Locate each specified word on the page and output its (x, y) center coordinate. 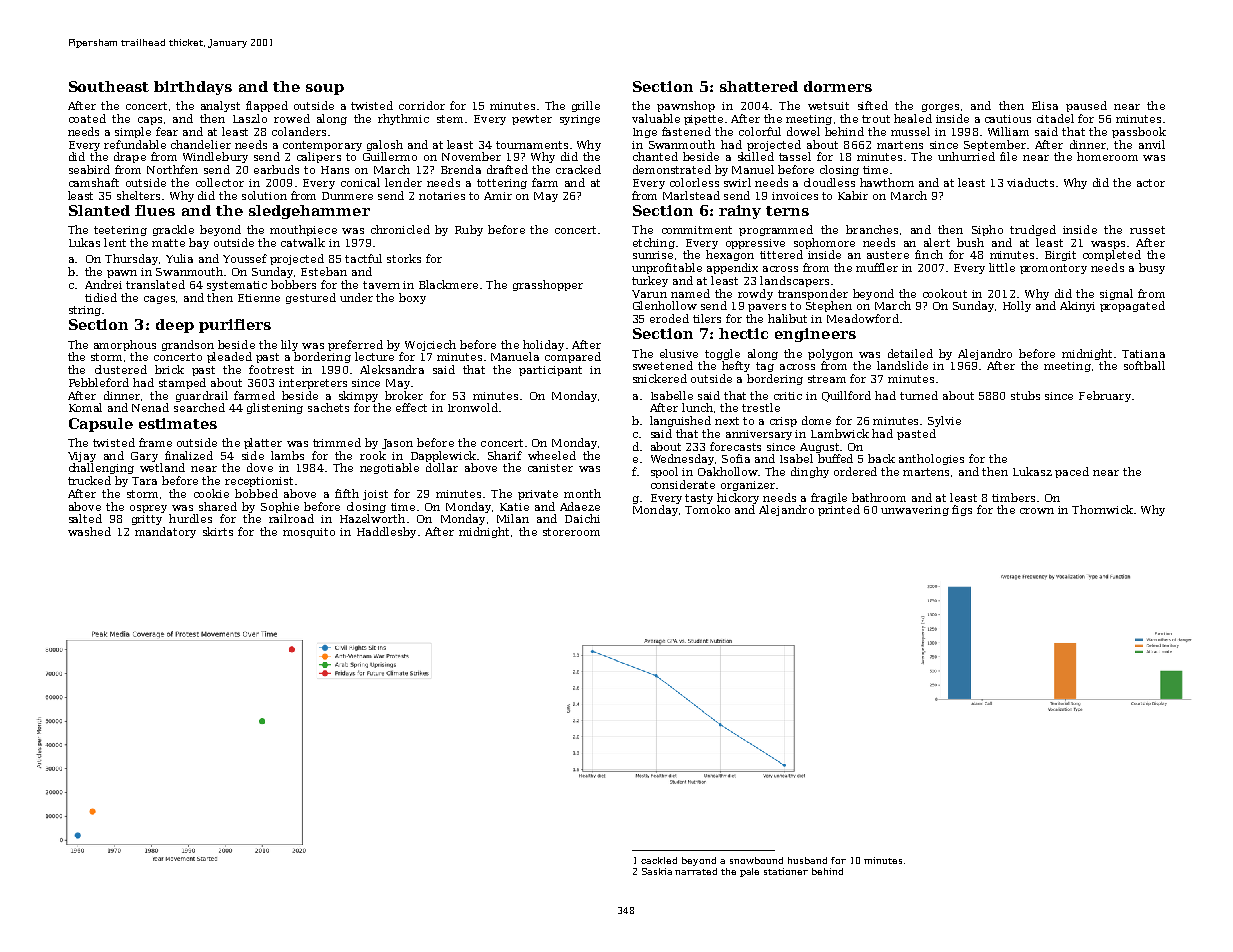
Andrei (103, 284)
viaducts (1030, 182)
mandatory (165, 532)
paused (1086, 106)
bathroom (879, 497)
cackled (659, 860)
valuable (656, 118)
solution (264, 195)
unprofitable (667, 268)
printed (839, 510)
